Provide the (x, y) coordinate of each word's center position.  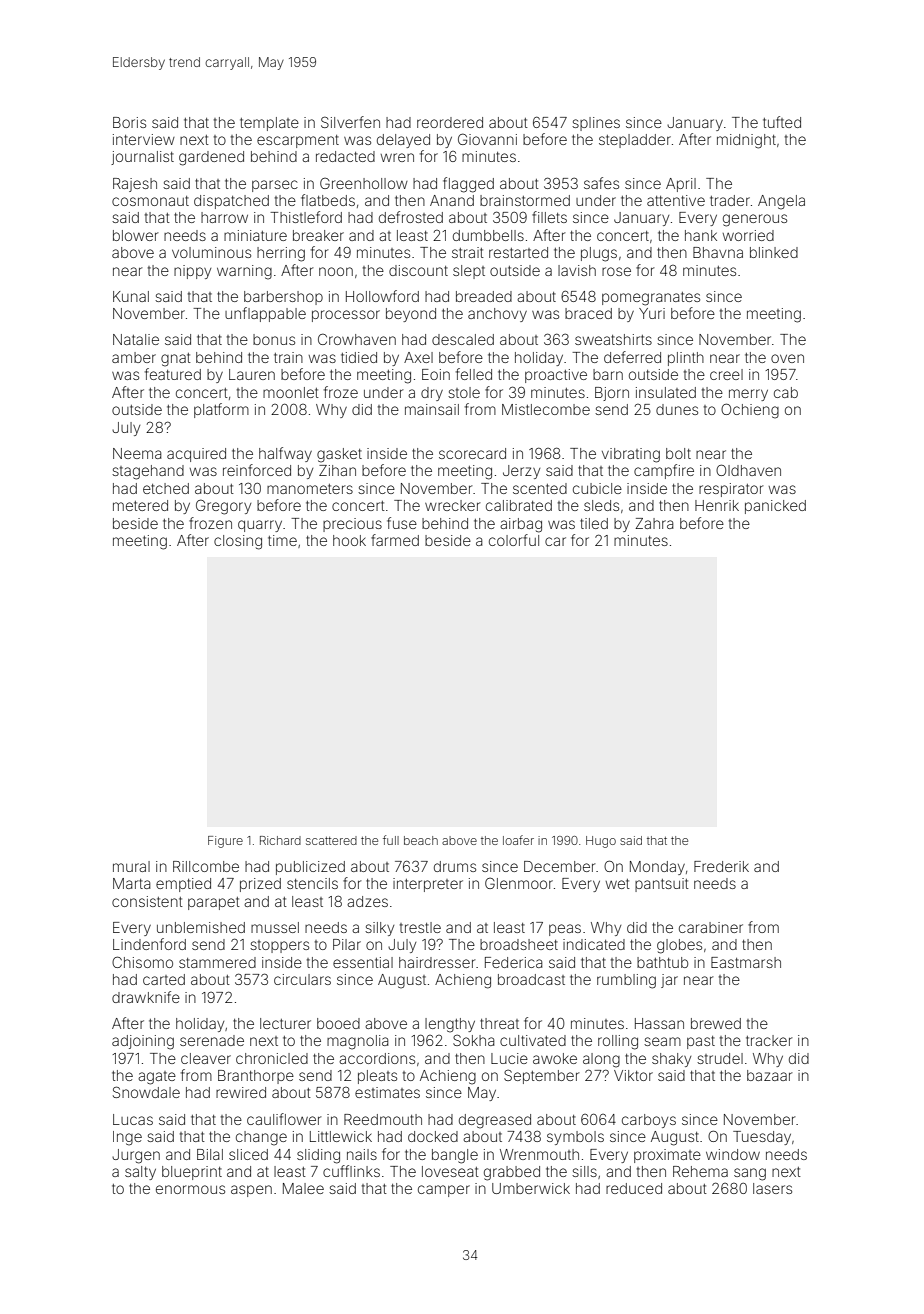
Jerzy (521, 472)
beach (421, 840)
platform (221, 410)
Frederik (721, 866)
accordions (377, 1058)
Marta (132, 883)
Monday (657, 868)
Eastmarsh (746, 962)
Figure (225, 842)
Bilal (210, 1154)
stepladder (635, 141)
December (560, 866)
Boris (129, 122)
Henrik (717, 505)
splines (596, 124)
